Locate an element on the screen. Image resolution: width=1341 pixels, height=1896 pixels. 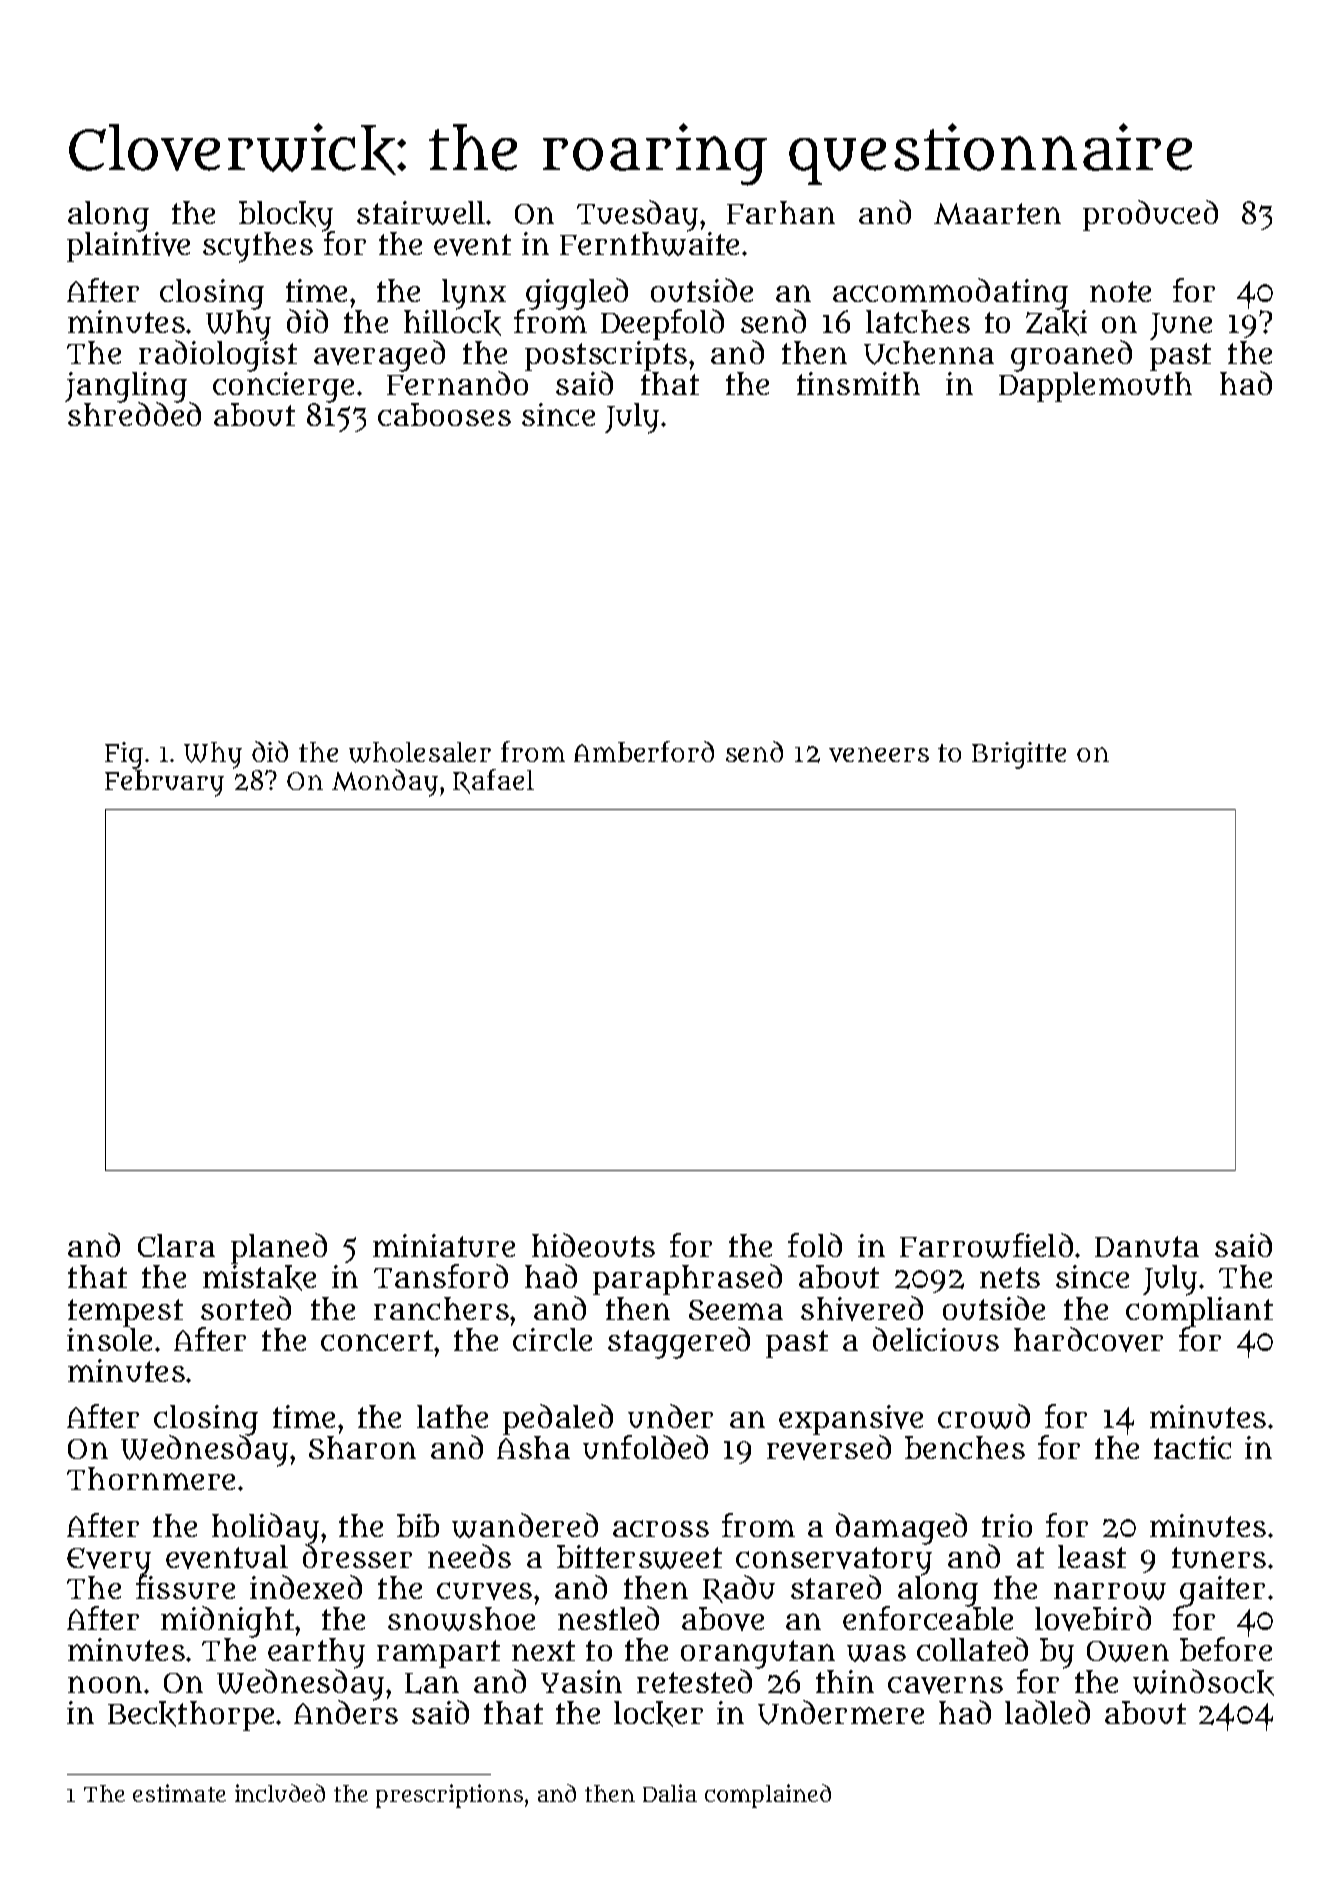
Clara is located at coordinates (176, 1245).
